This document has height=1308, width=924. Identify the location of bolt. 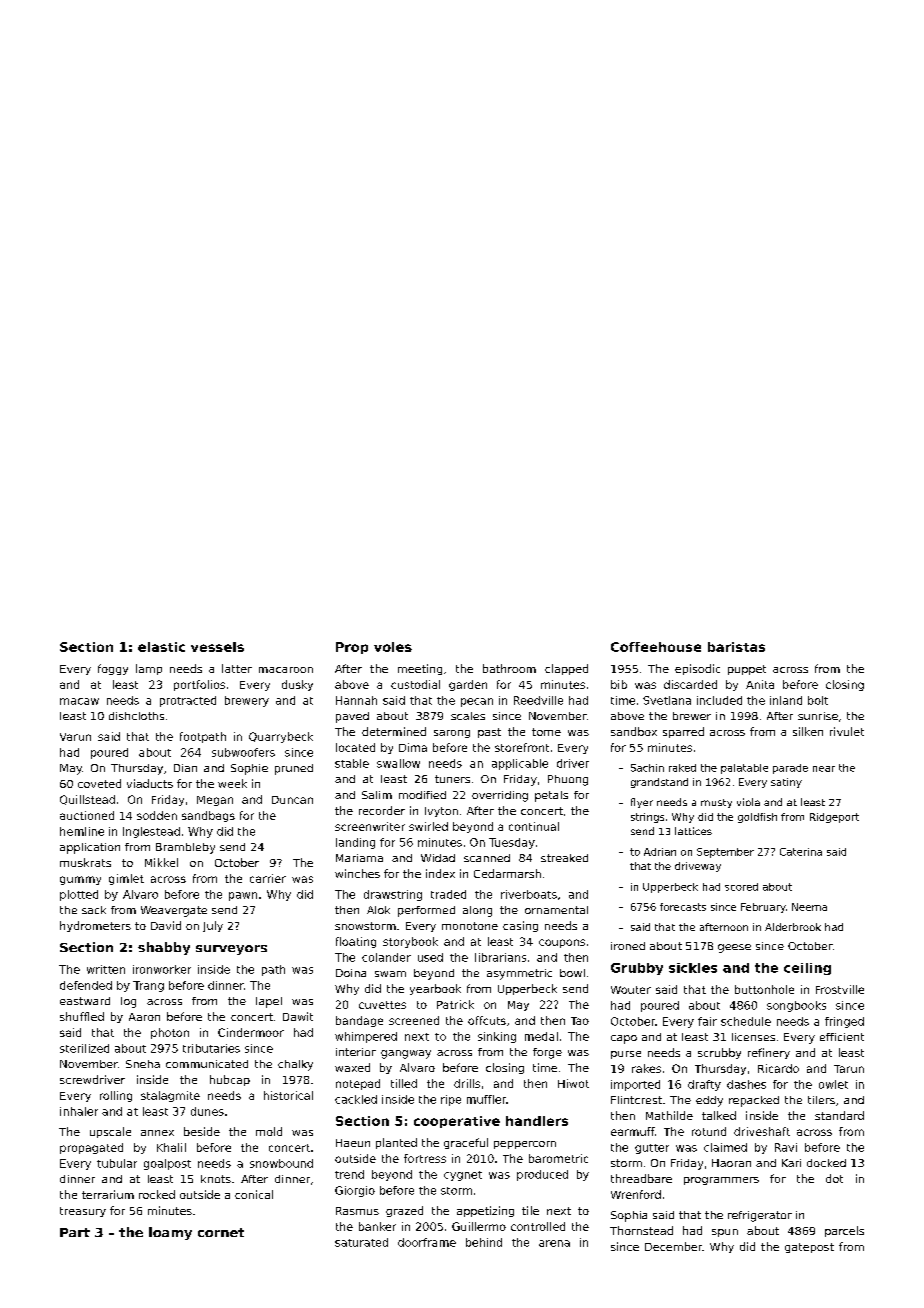
(818, 700).
